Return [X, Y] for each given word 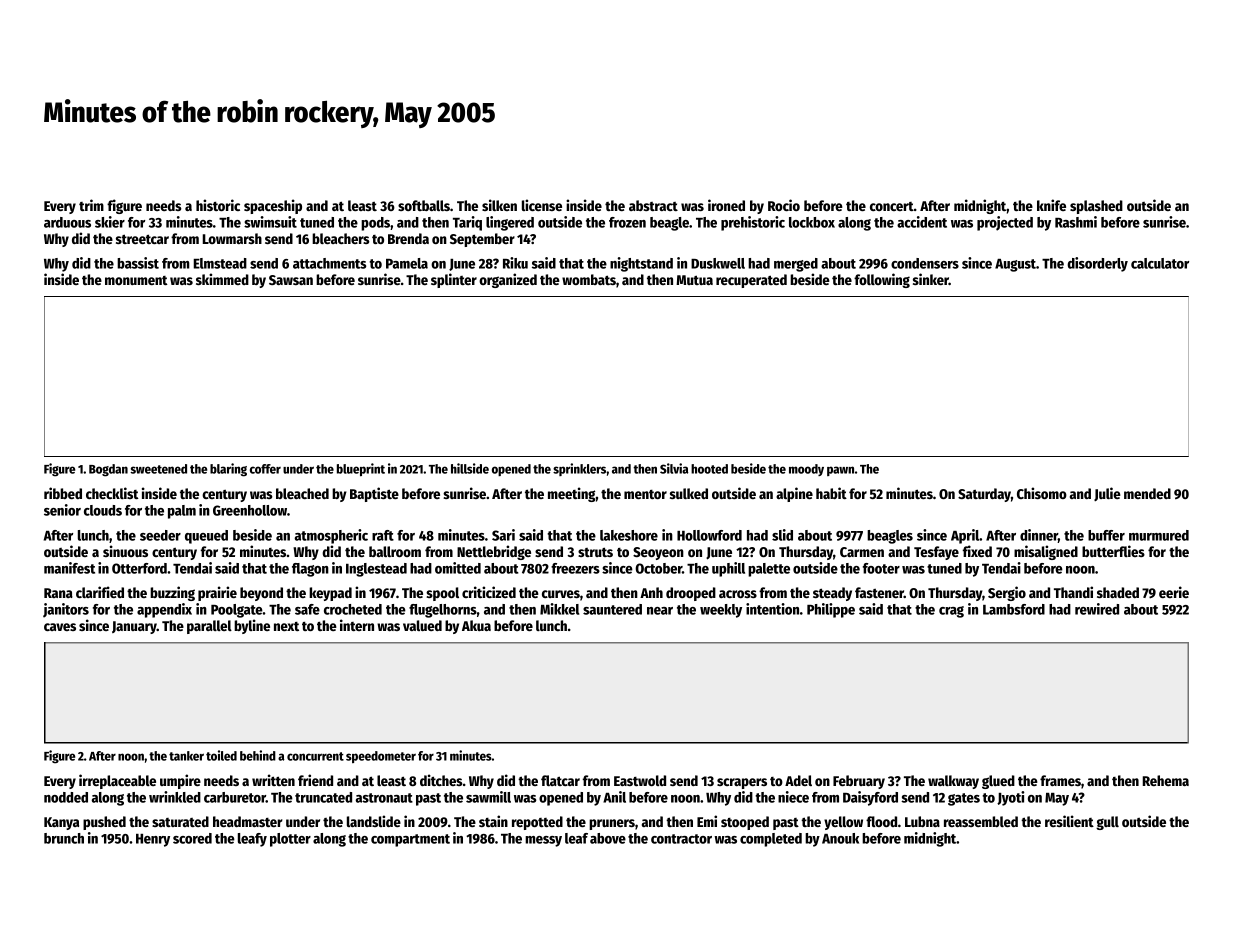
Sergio [1007, 593]
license [542, 205]
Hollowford [709, 535]
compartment [410, 840]
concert [892, 206]
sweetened [158, 469]
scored [192, 838]
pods [375, 224]
